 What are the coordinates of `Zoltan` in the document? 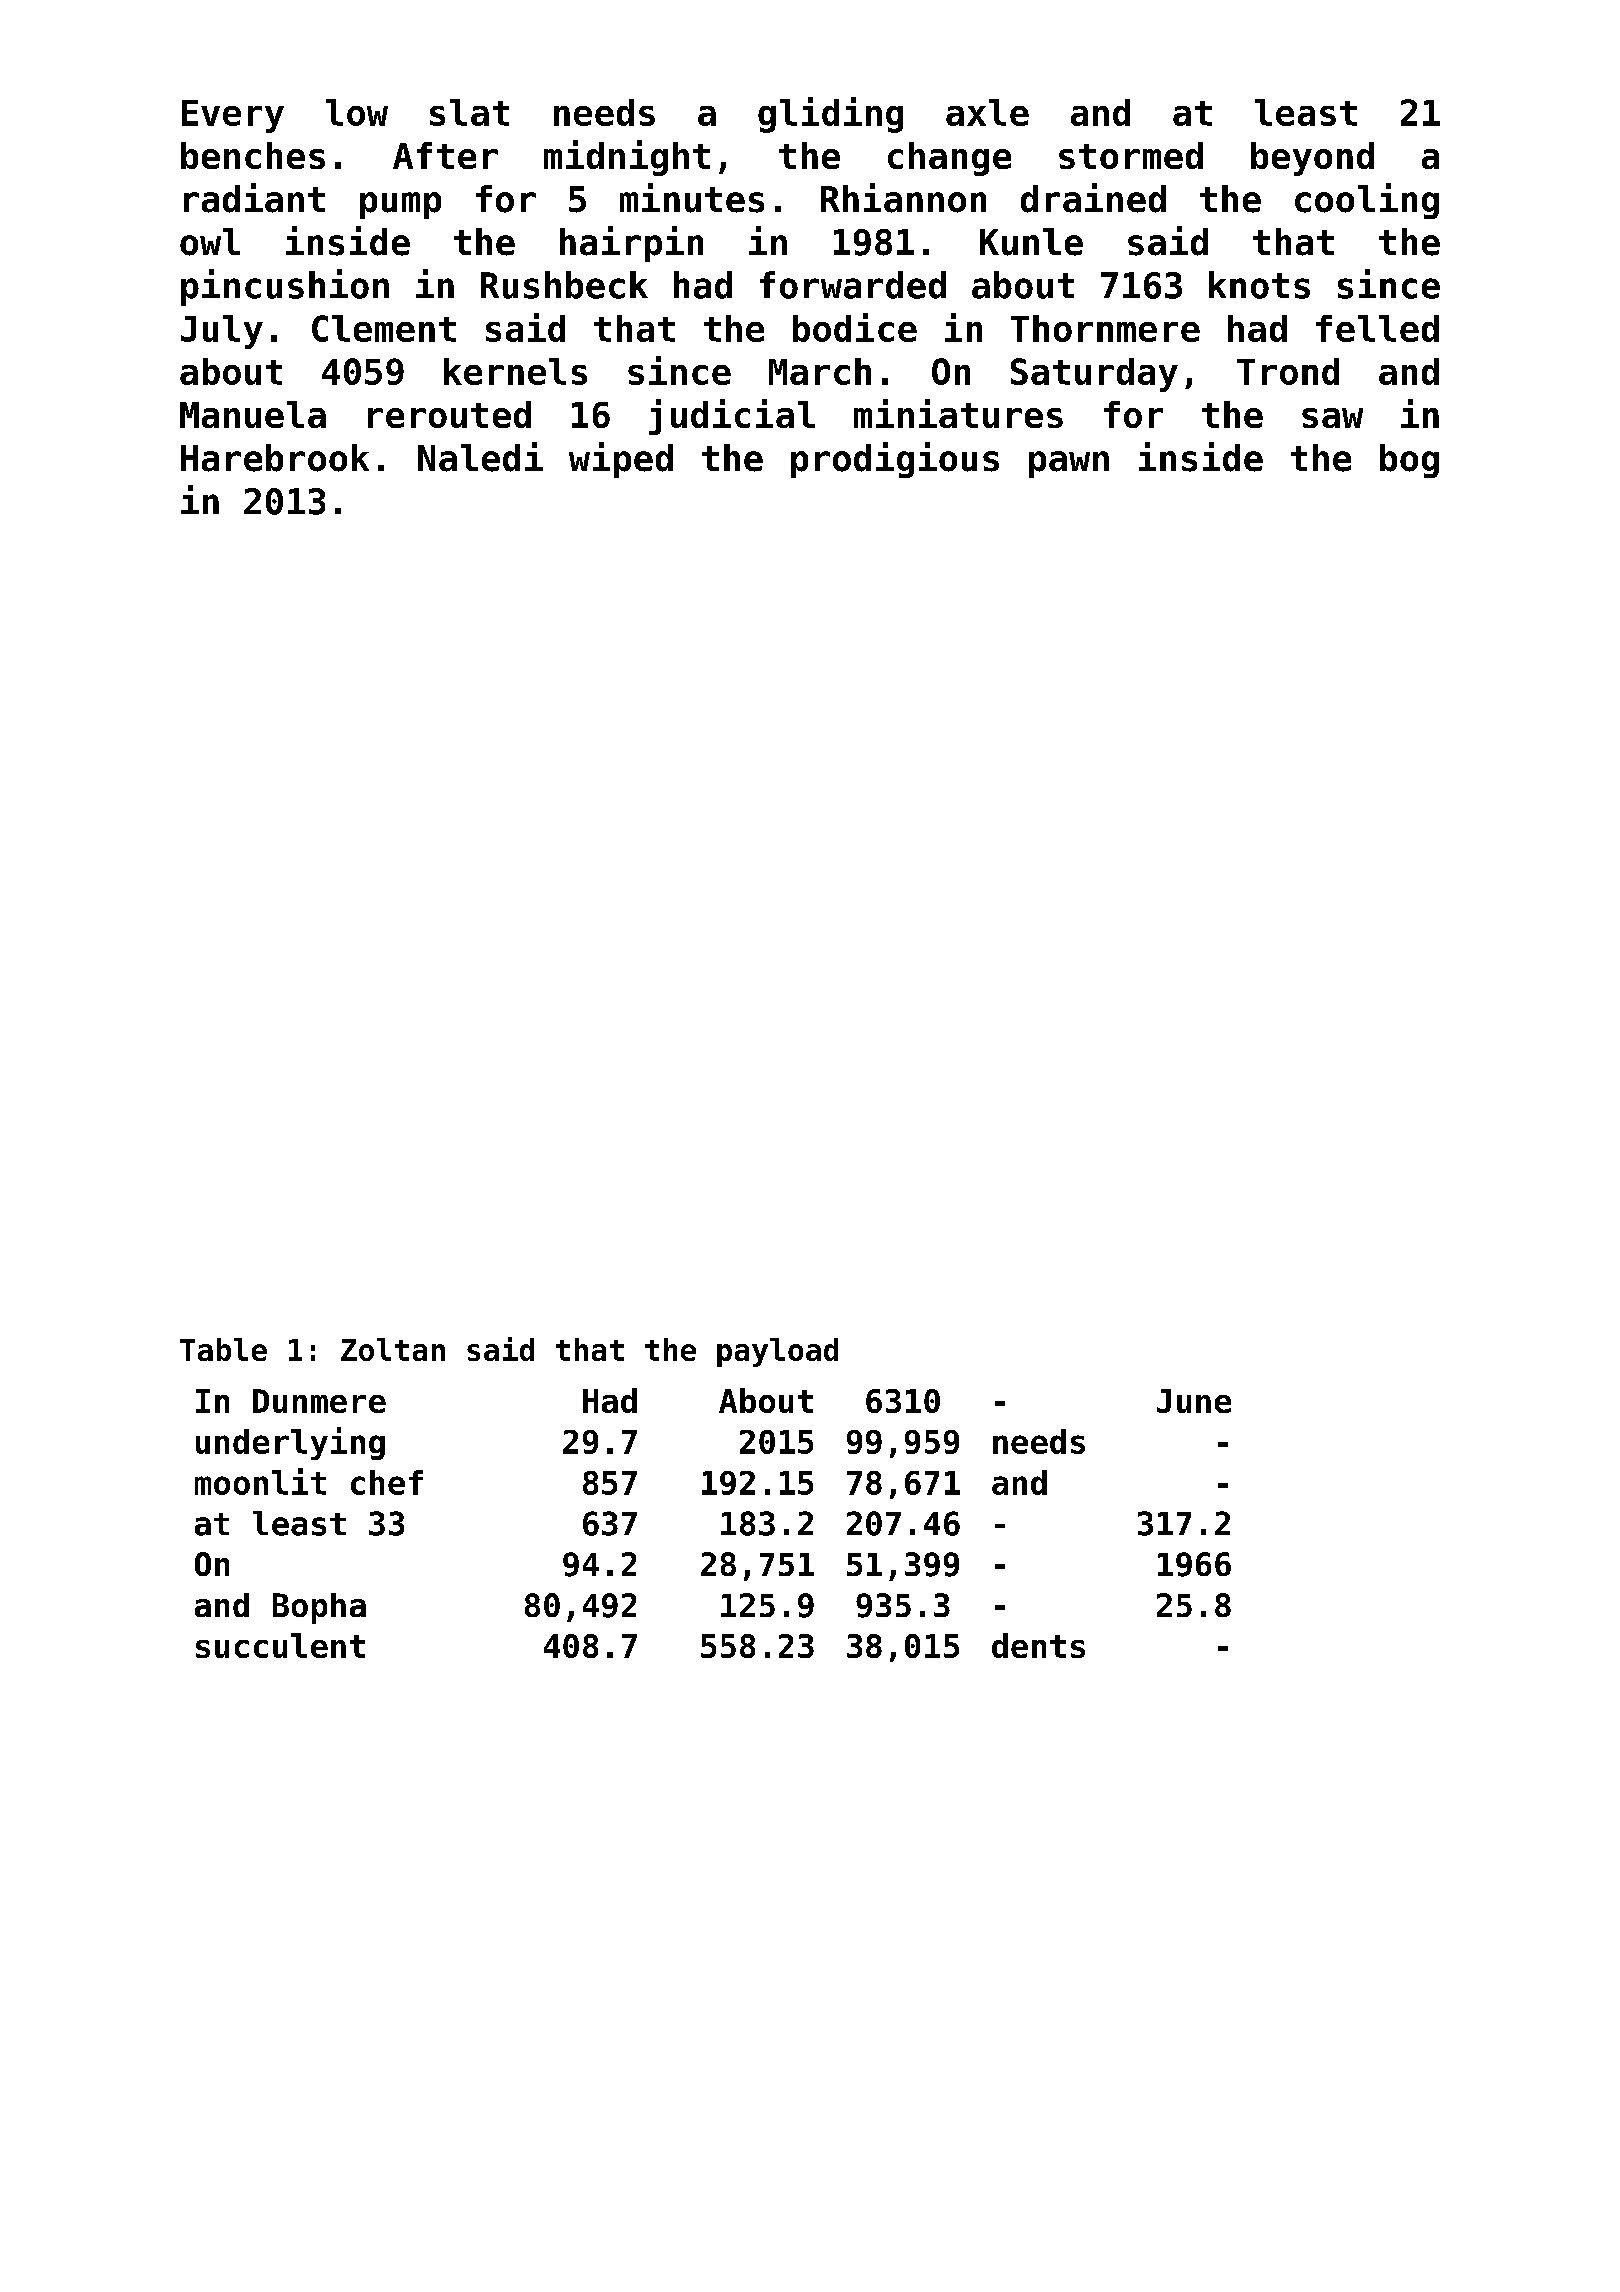 It's located at (393, 1349).
